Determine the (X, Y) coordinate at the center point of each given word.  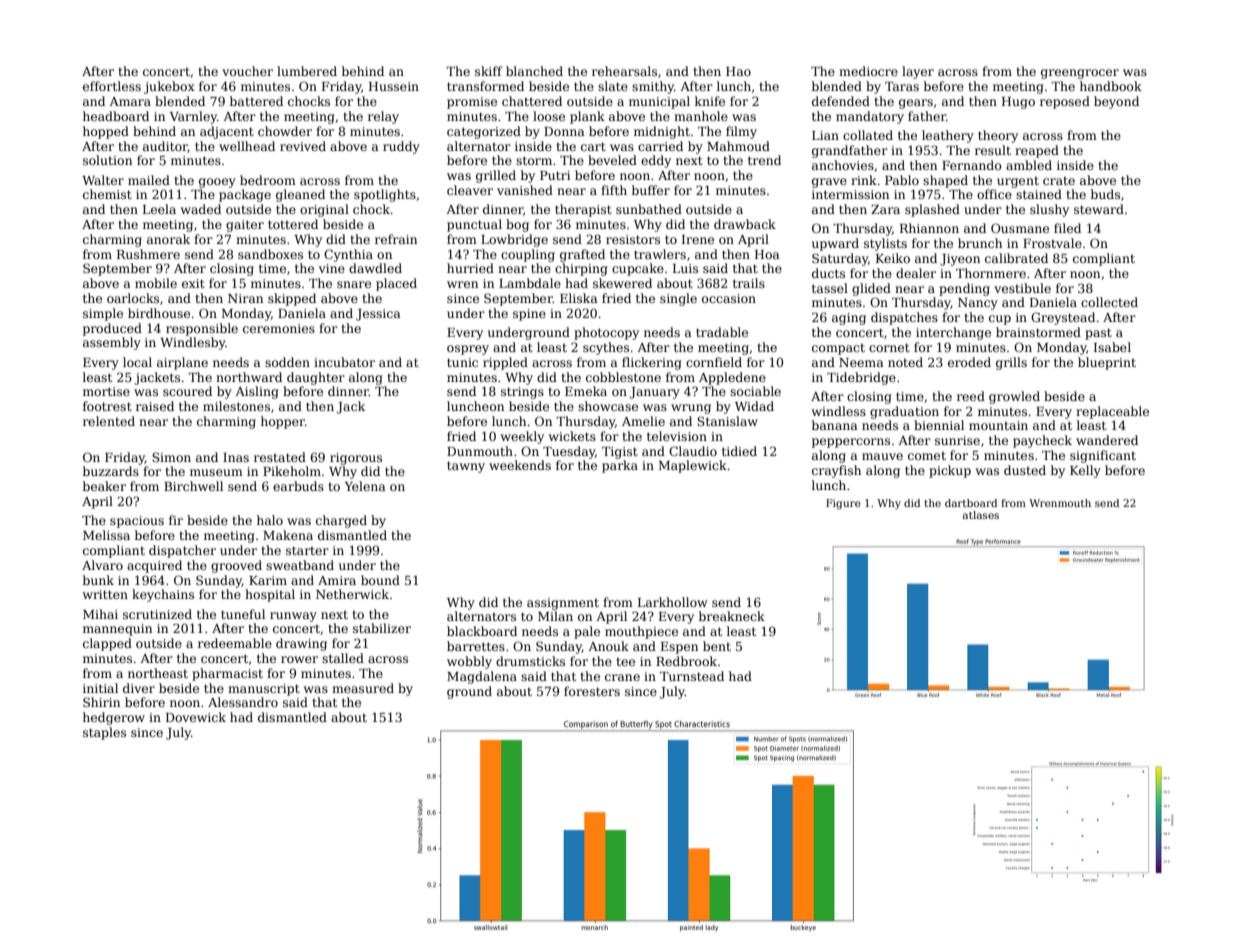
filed (1067, 228)
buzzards (111, 471)
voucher (247, 71)
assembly (112, 343)
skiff (489, 71)
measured (363, 688)
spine (529, 315)
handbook (1111, 86)
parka (620, 466)
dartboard (971, 503)
